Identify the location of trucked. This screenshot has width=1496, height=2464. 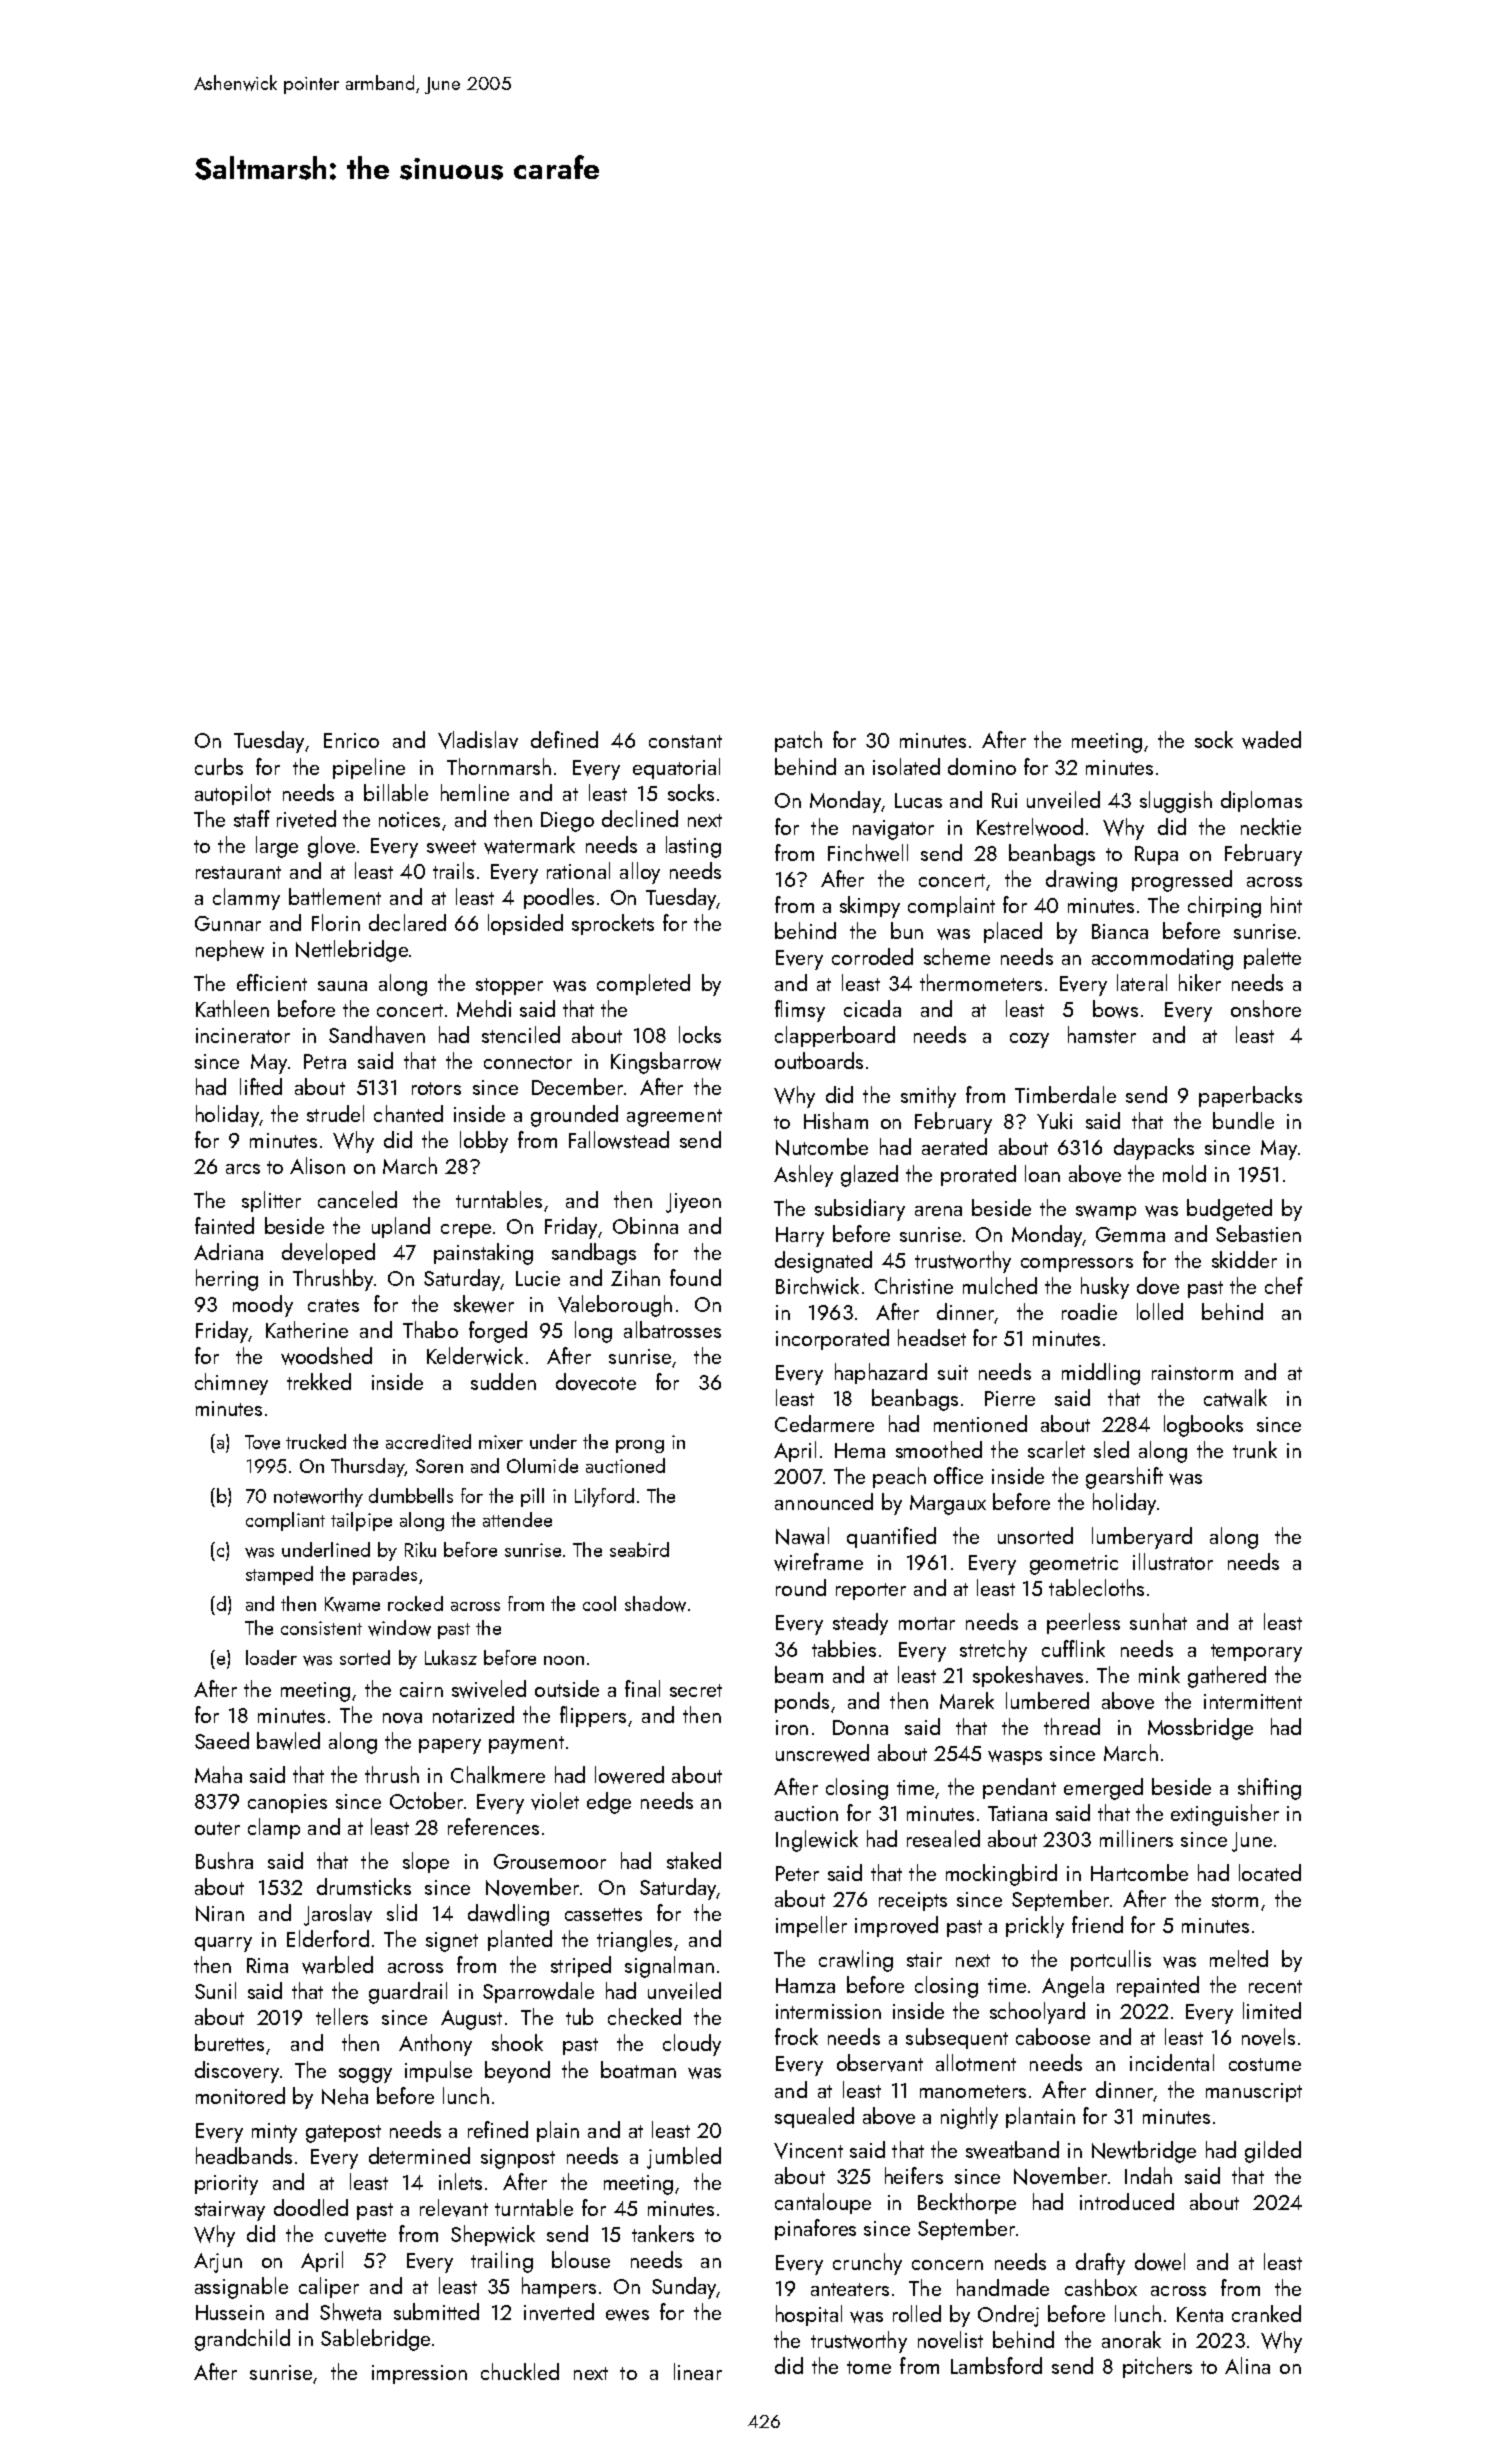
(316, 1441).
